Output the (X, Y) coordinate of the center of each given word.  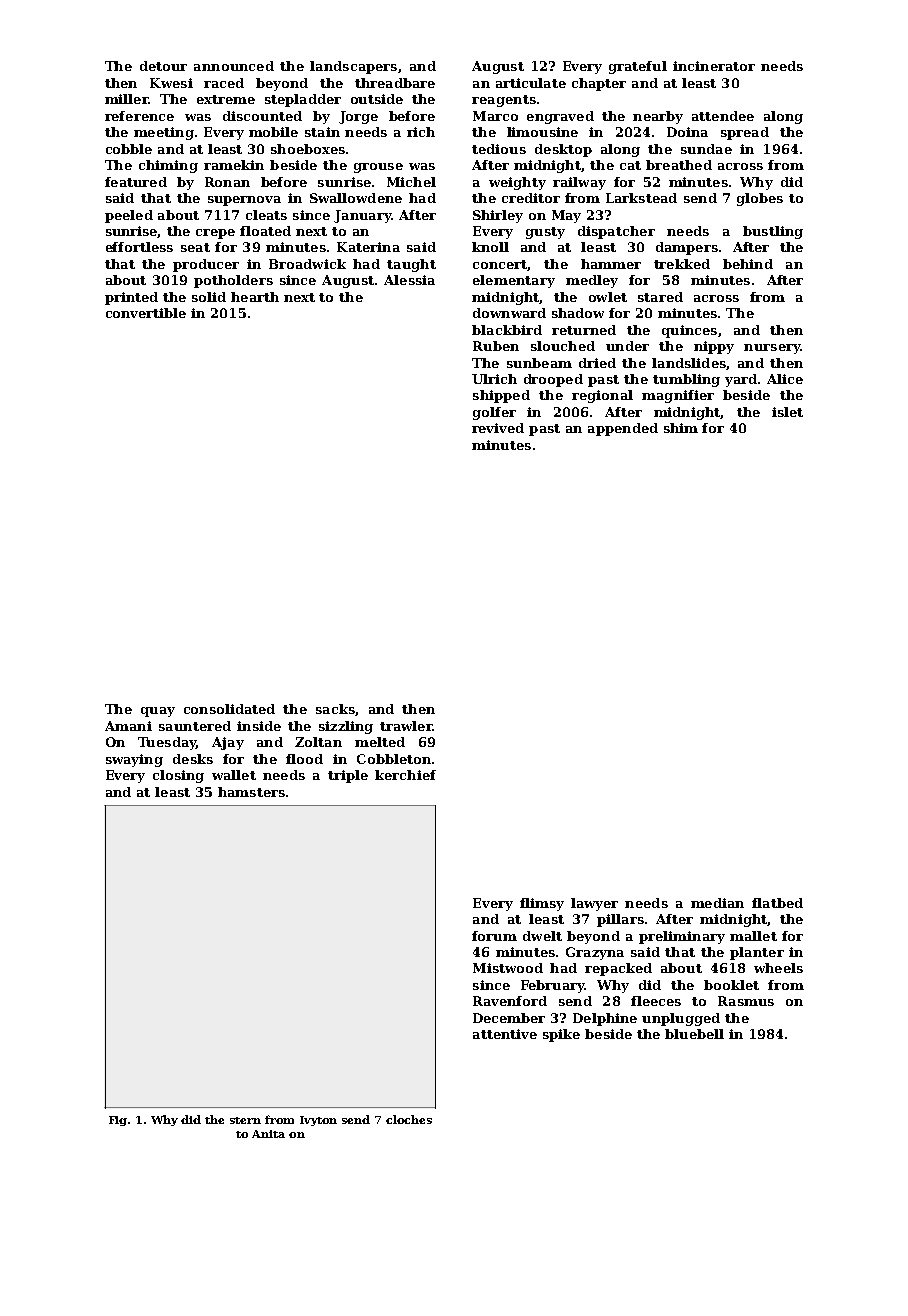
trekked (682, 264)
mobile (273, 132)
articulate (531, 83)
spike (561, 1035)
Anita (268, 1134)
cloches (409, 1119)
